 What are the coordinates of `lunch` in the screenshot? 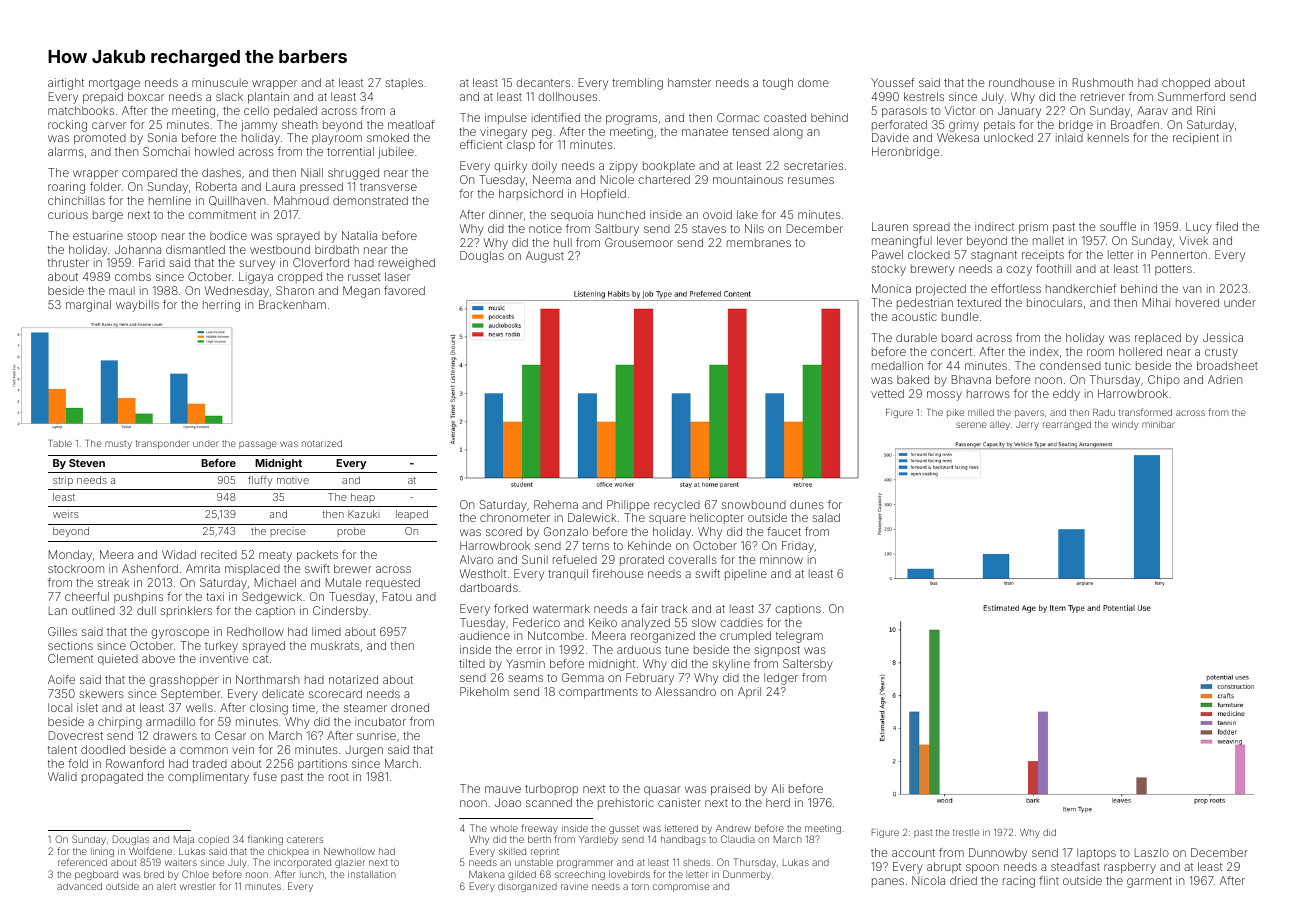 It's located at (312, 874).
